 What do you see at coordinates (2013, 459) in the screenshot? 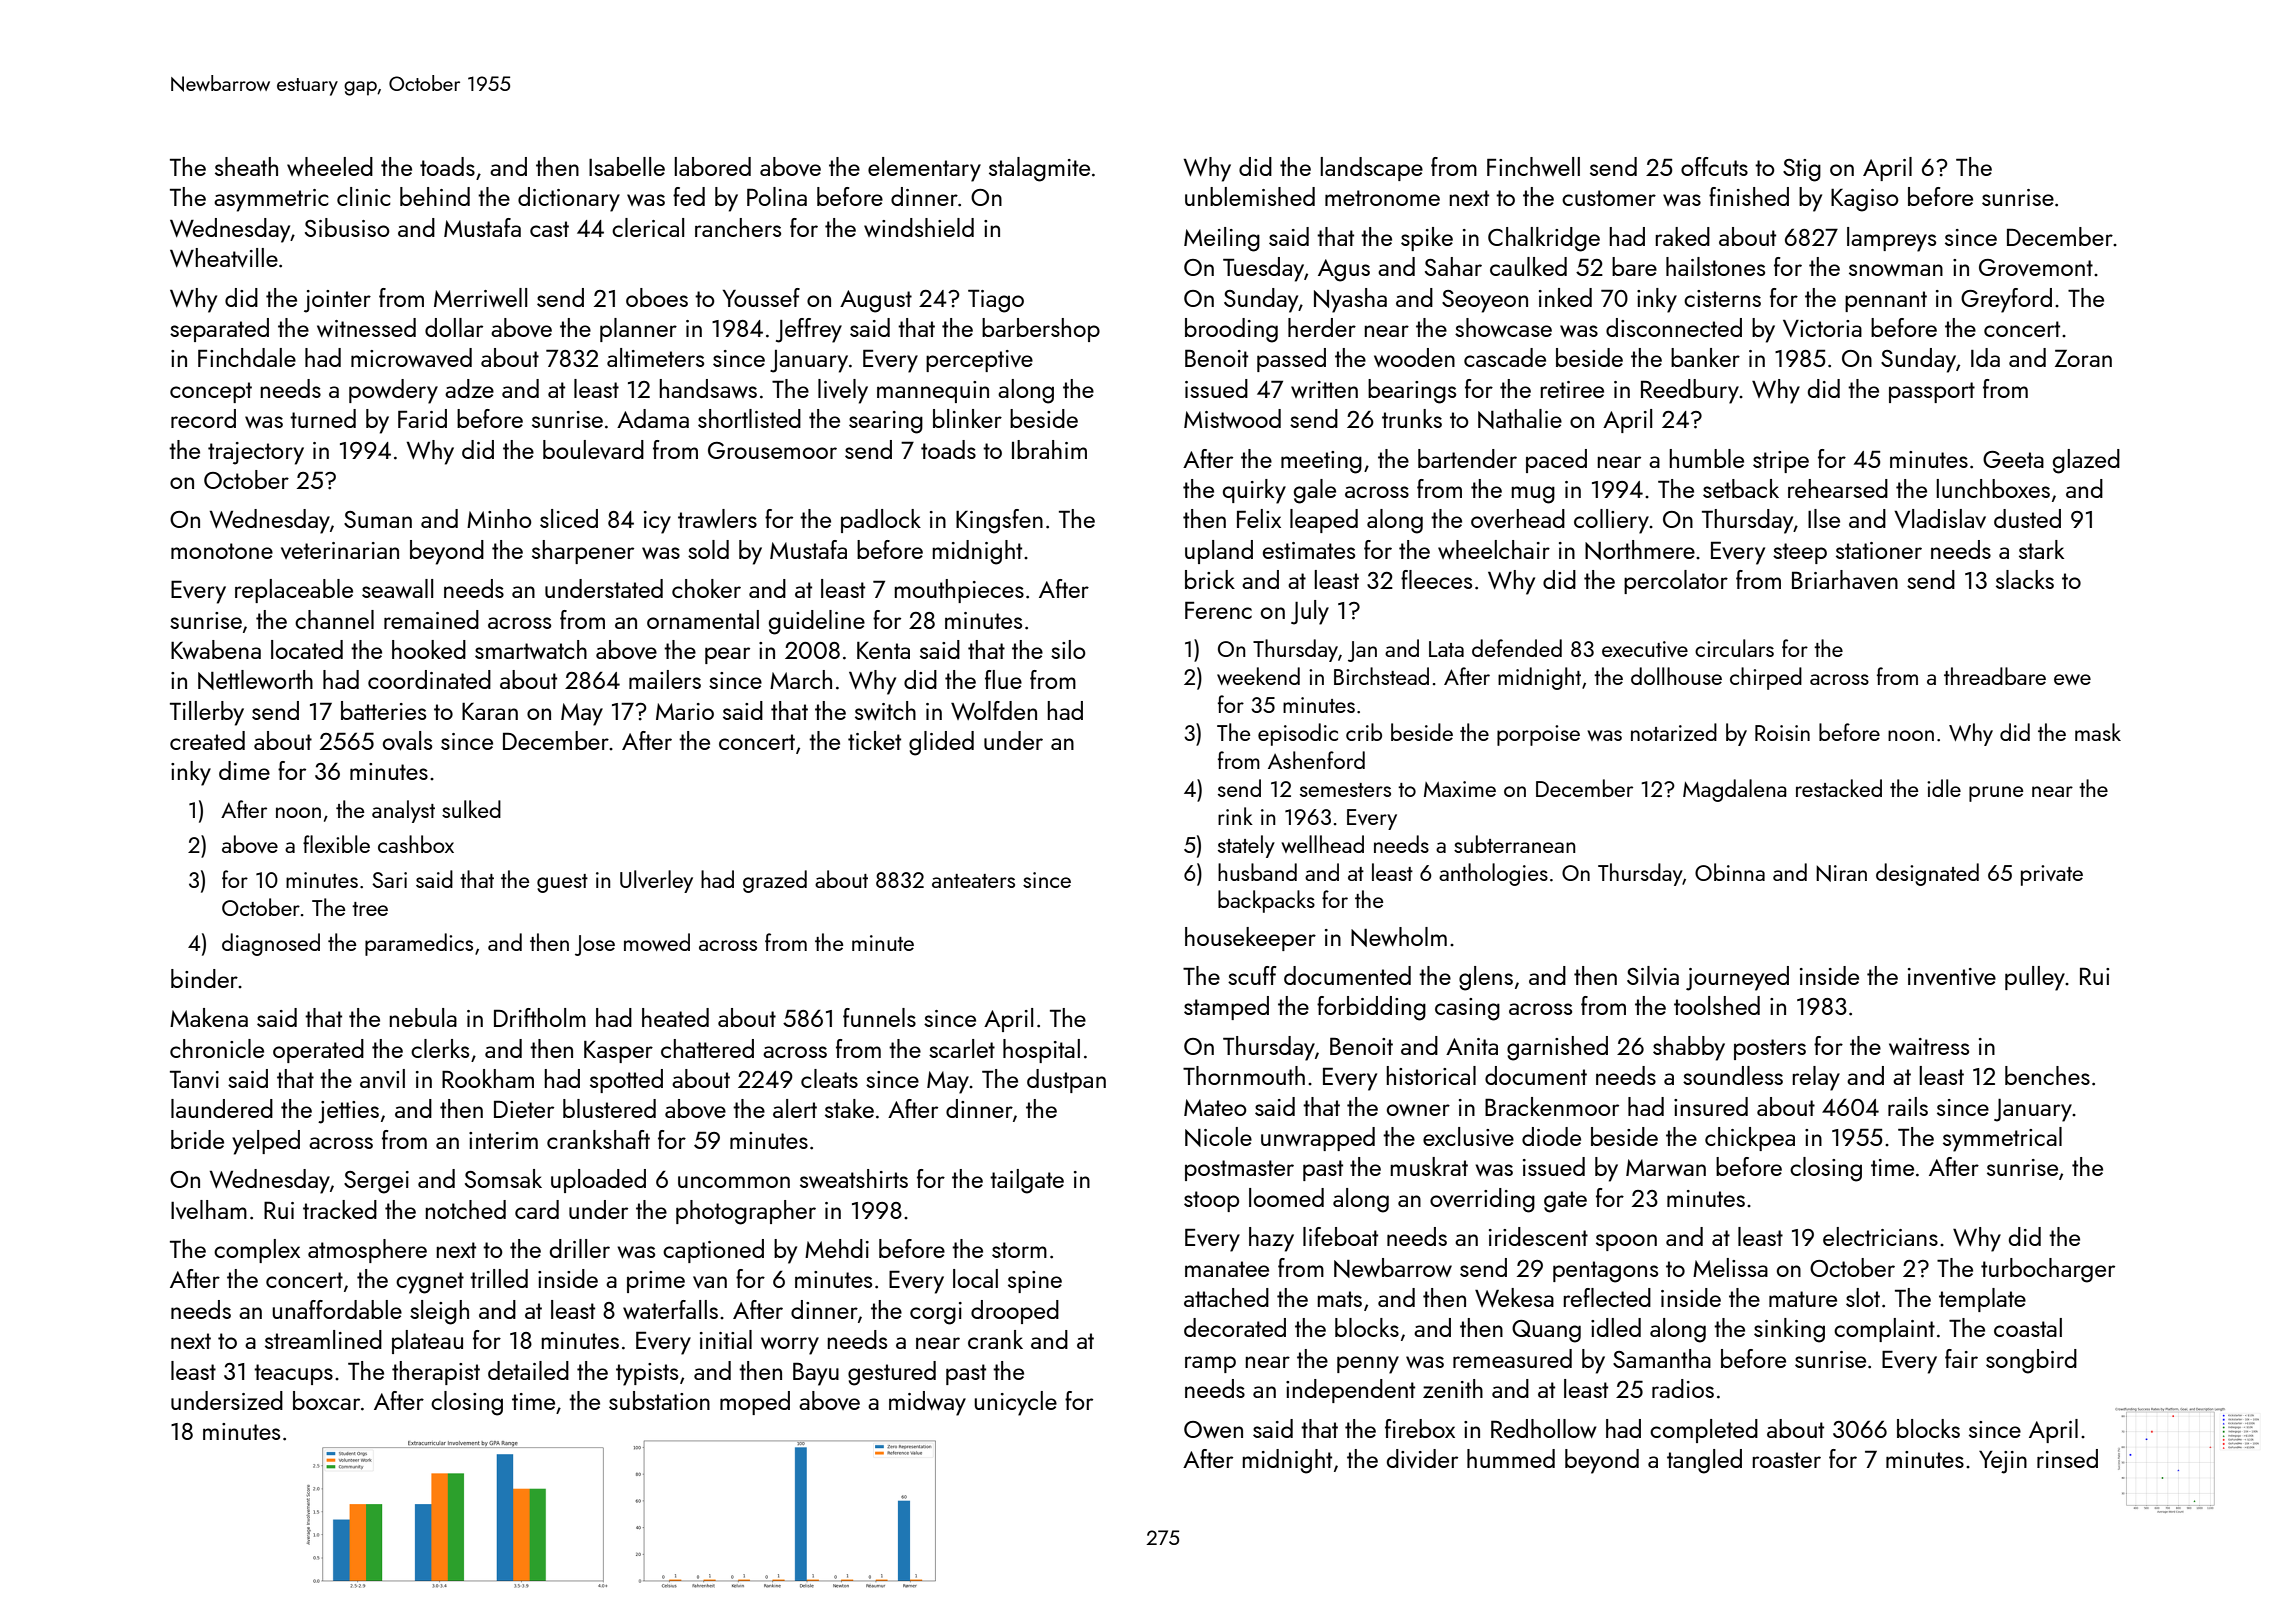
I see `Geeta` at bounding box center [2013, 459].
